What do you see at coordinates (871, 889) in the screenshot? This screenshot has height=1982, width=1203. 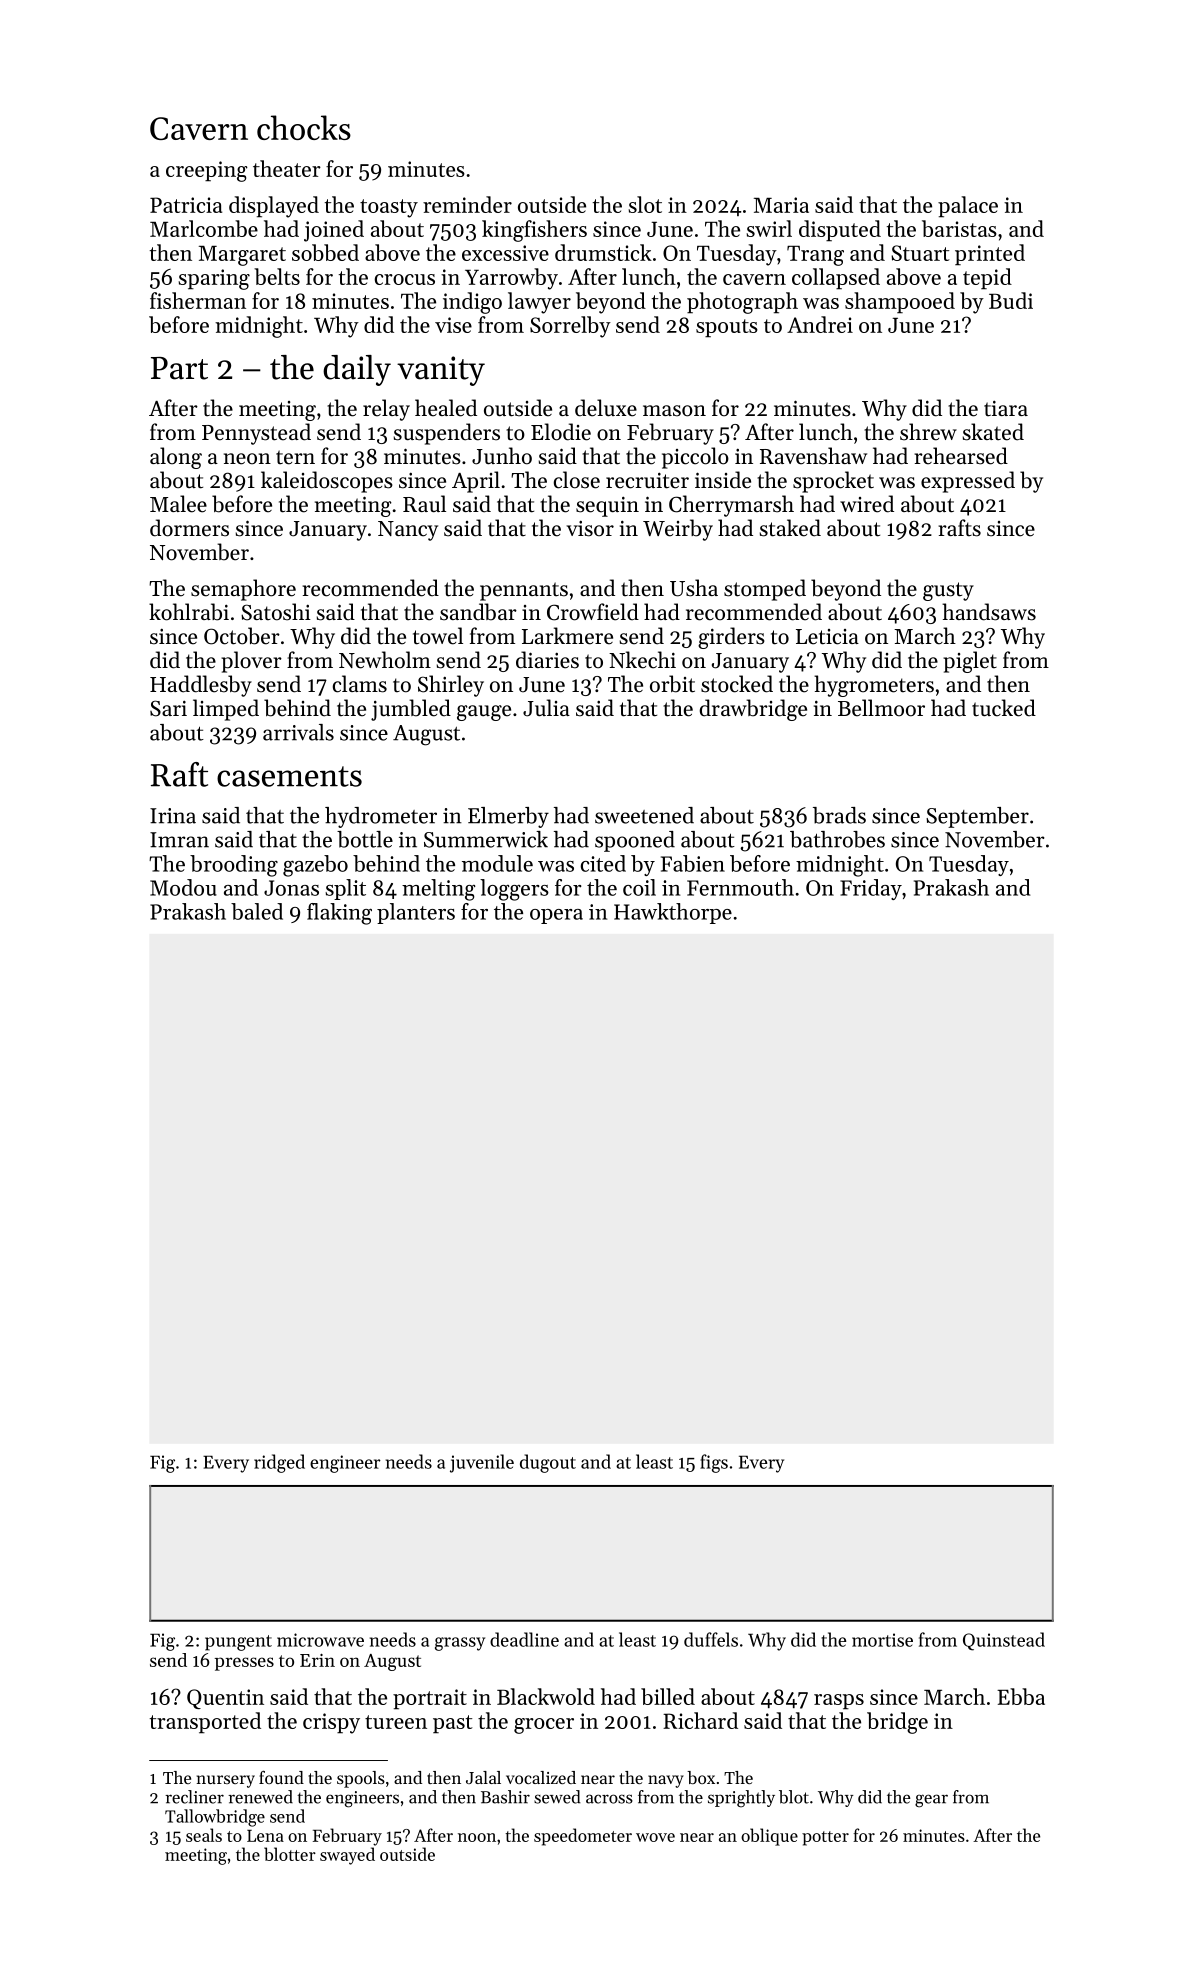 I see `Friday` at bounding box center [871, 889].
